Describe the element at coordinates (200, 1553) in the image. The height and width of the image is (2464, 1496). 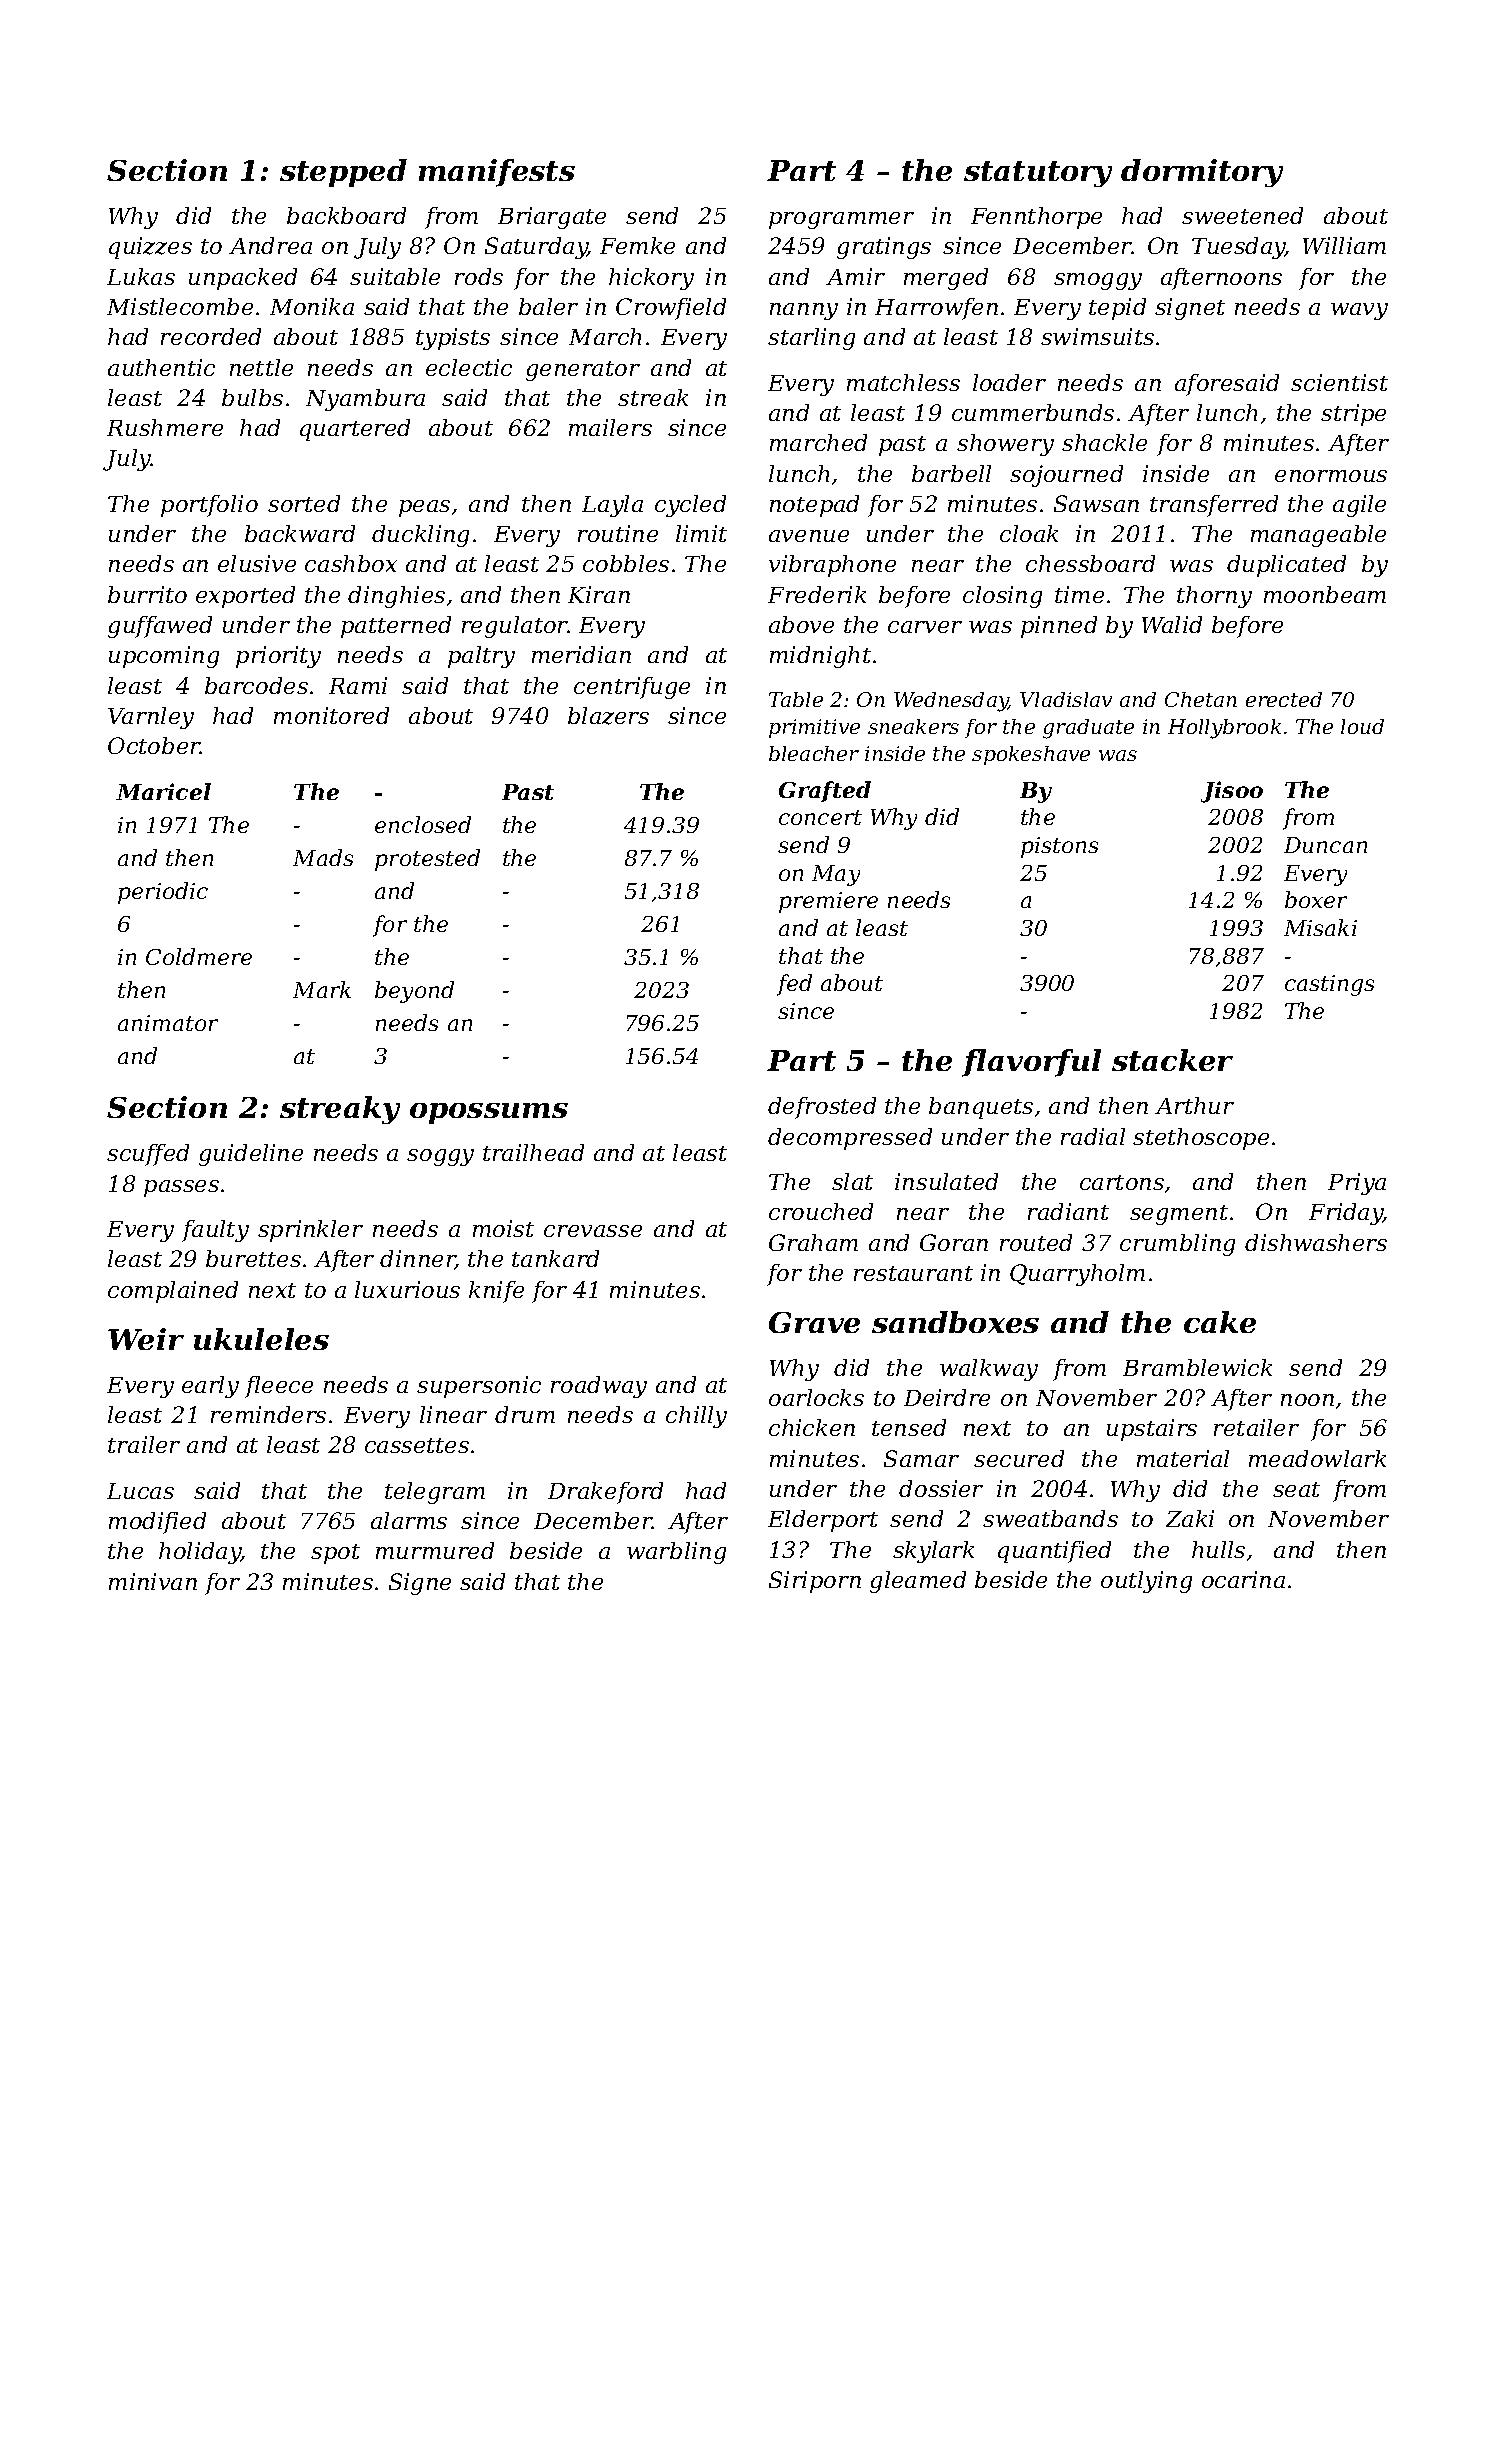
I see `holiday` at that location.
